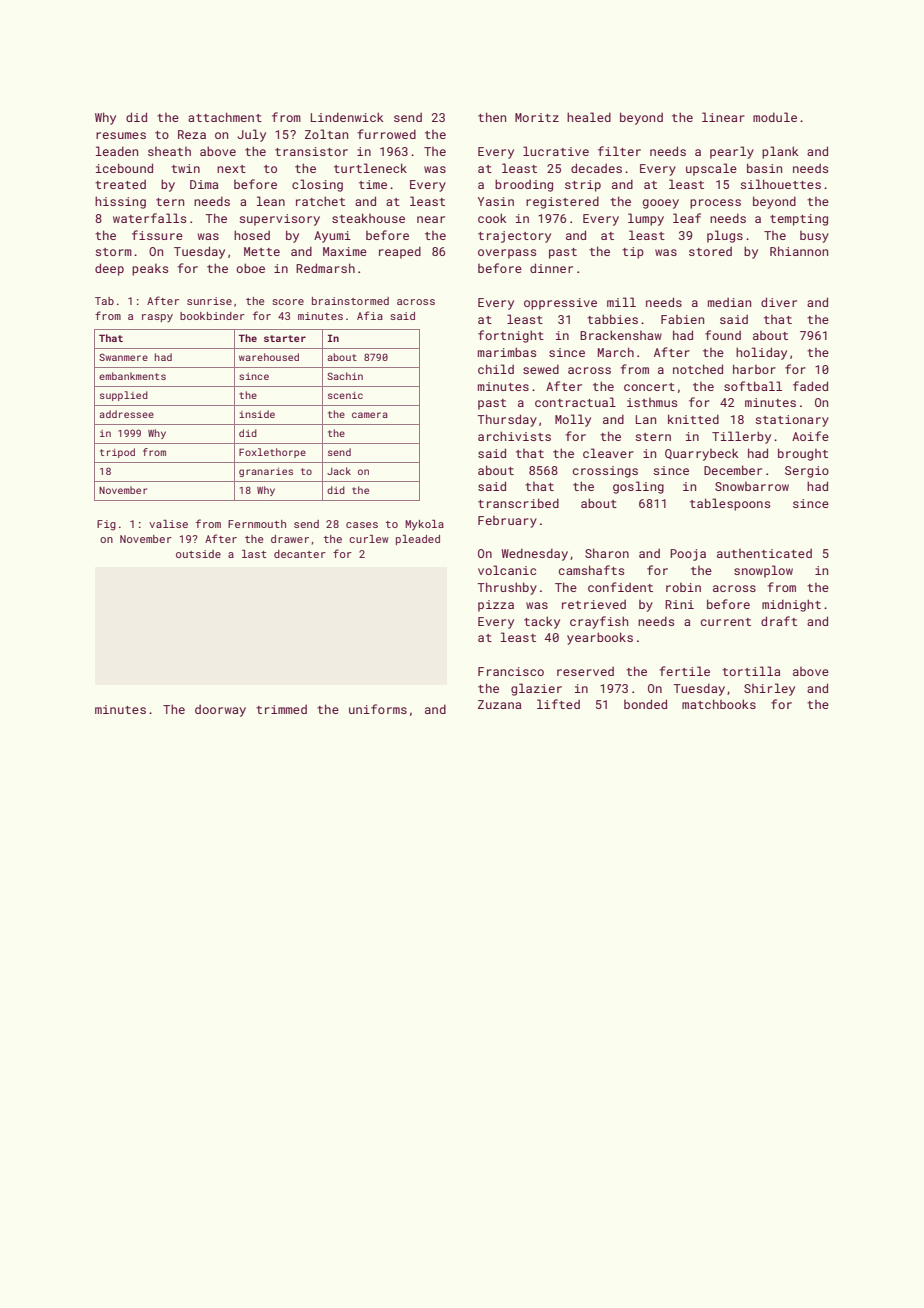 The image size is (924, 1308). Describe the element at coordinates (106, 525) in the screenshot. I see `Fig` at that location.
